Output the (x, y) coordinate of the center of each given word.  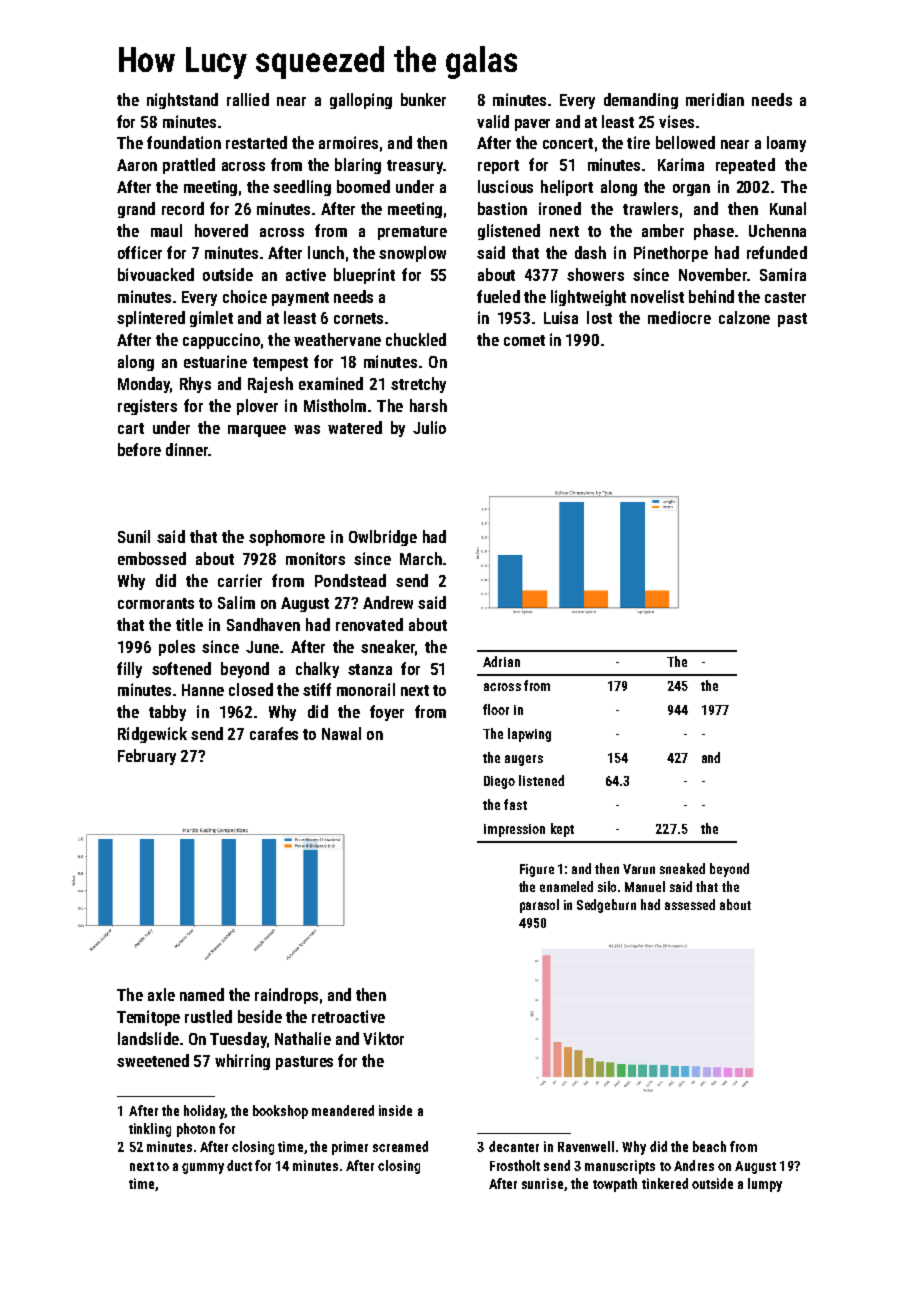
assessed (690, 904)
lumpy (765, 1185)
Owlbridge (383, 538)
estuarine (215, 361)
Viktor (383, 1038)
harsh (428, 405)
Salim (236, 602)
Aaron (137, 165)
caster (785, 297)
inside (395, 1110)
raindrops (286, 996)
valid (493, 121)
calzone (744, 317)
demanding (641, 101)
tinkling (150, 1130)
